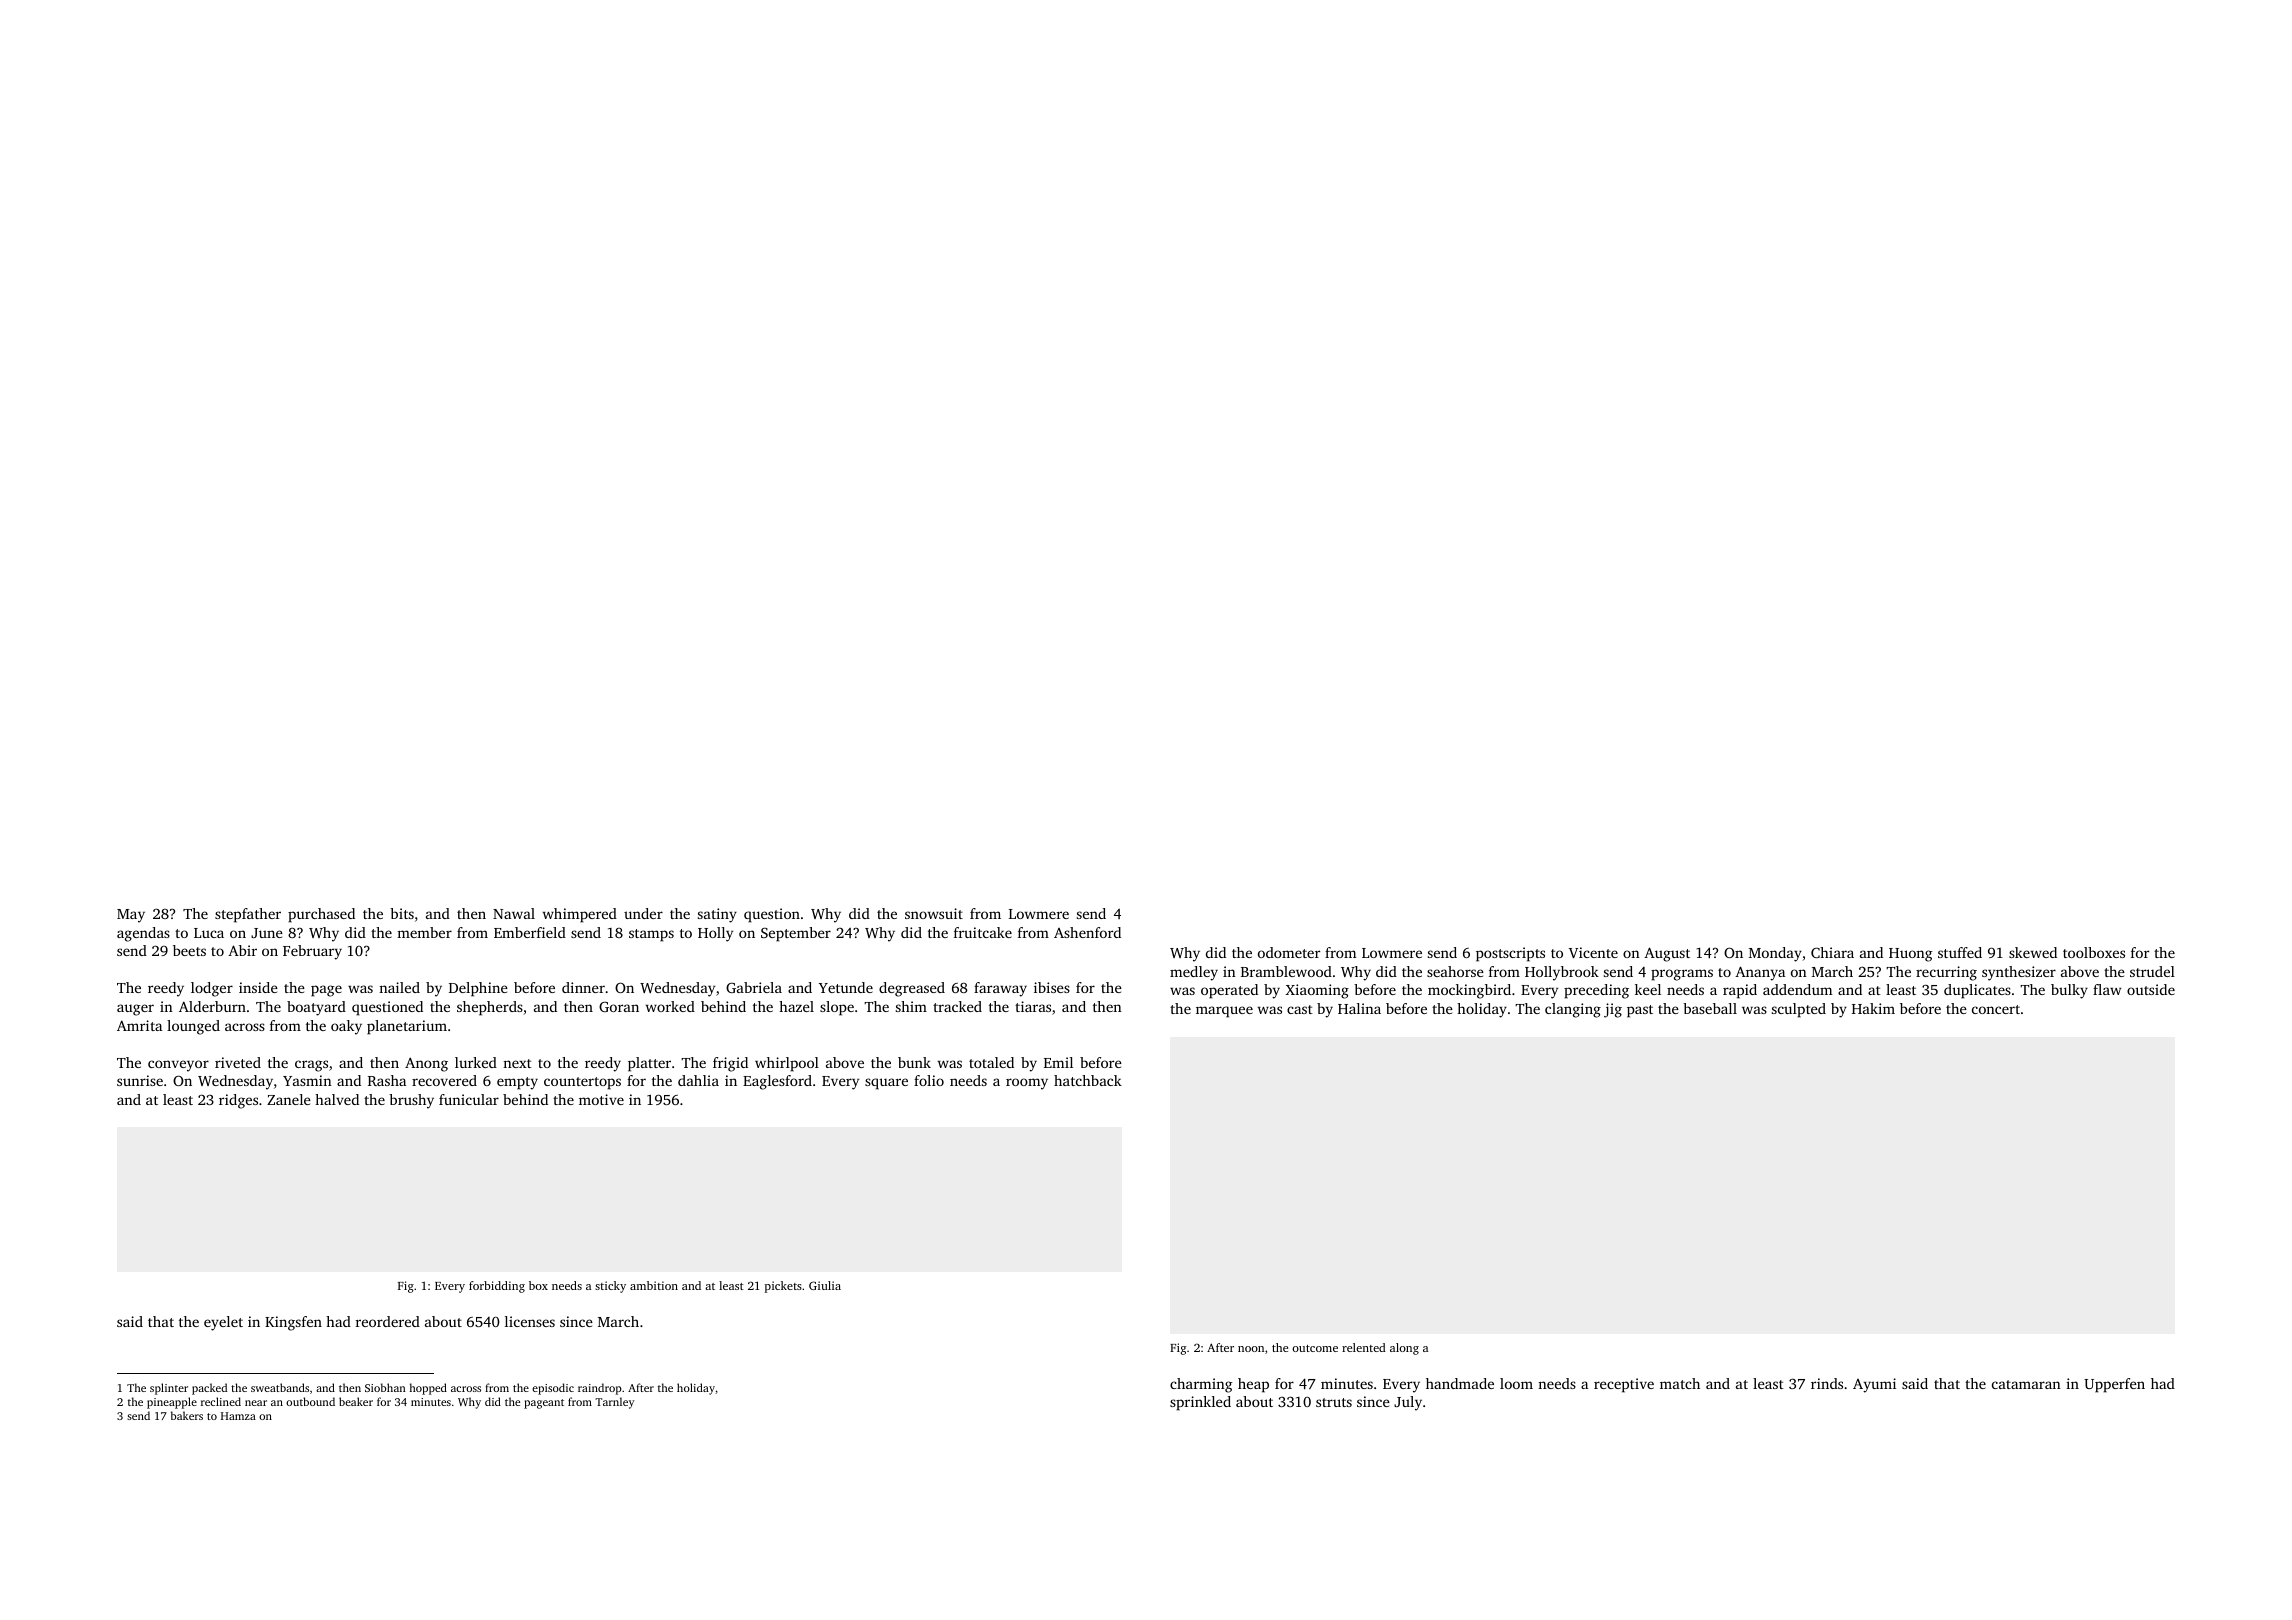 This page has height=1620, width=2292. I want to click on licenses, so click(530, 1321).
